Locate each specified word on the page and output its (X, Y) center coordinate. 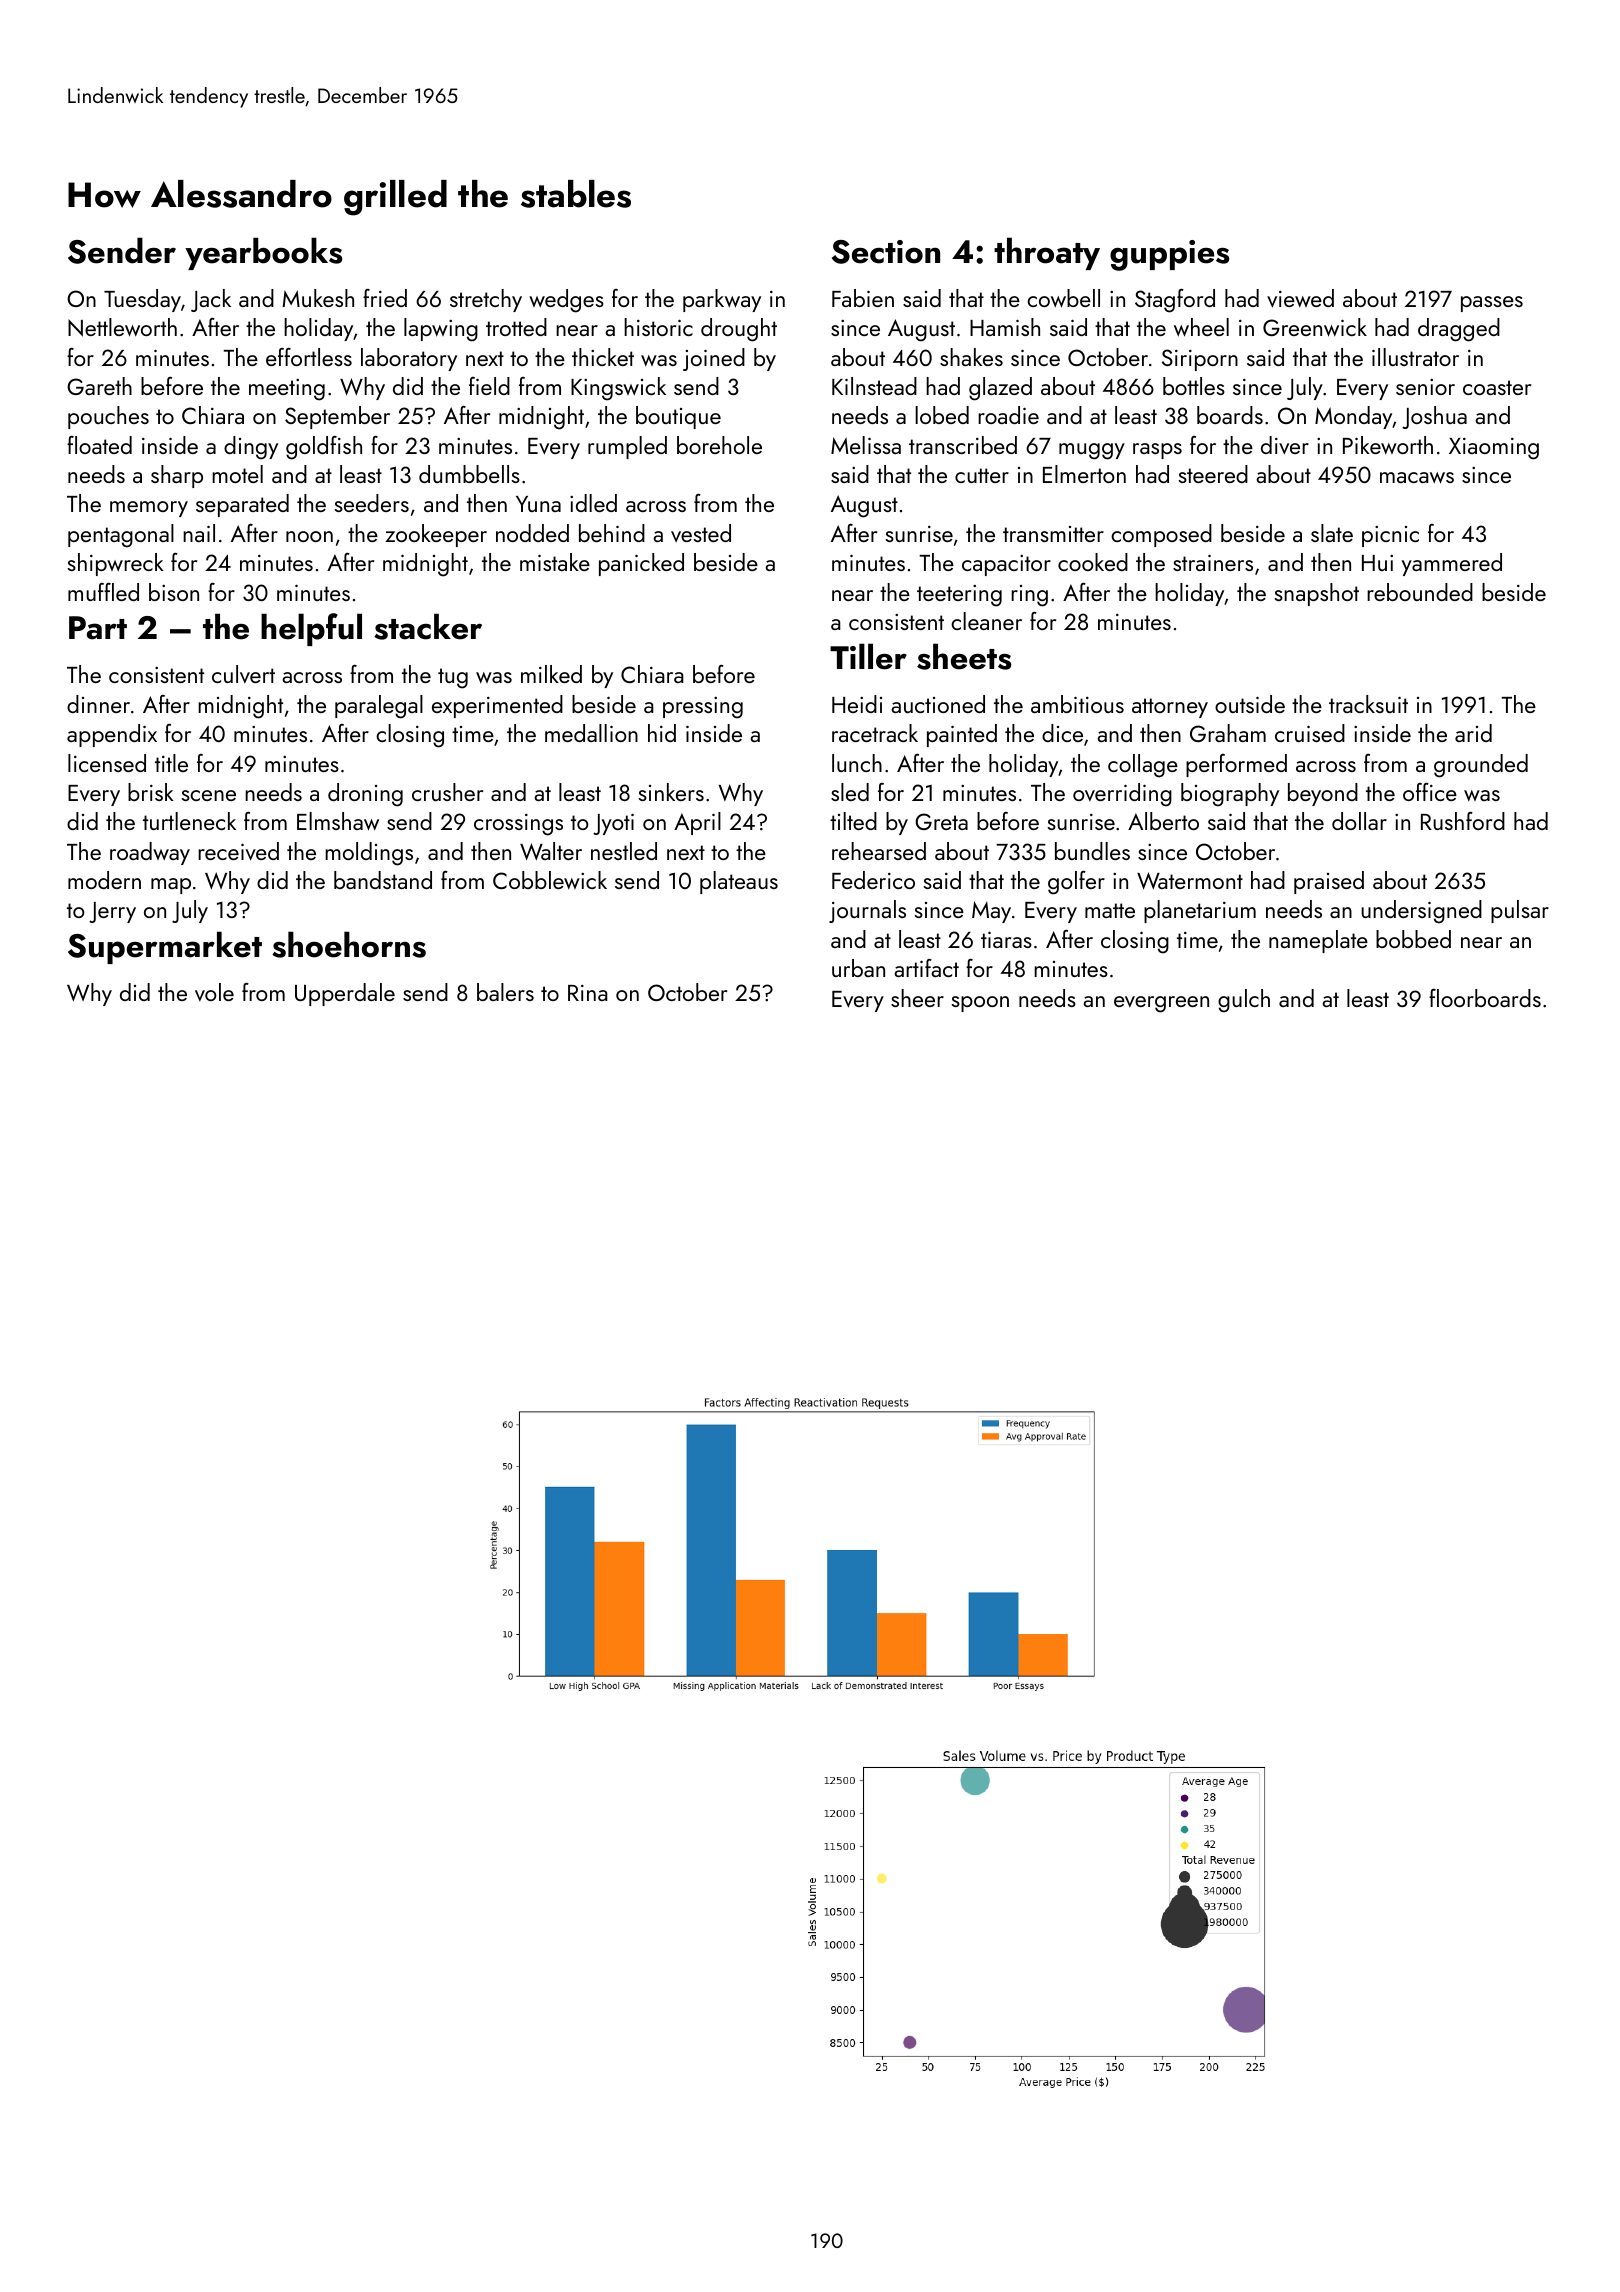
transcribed (963, 445)
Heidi (857, 704)
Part (98, 628)
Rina (588, 993)
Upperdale (345, 994)
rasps (1157, 451)
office (1430, 792)
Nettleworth (122, 327)
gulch (1244, 1001)
